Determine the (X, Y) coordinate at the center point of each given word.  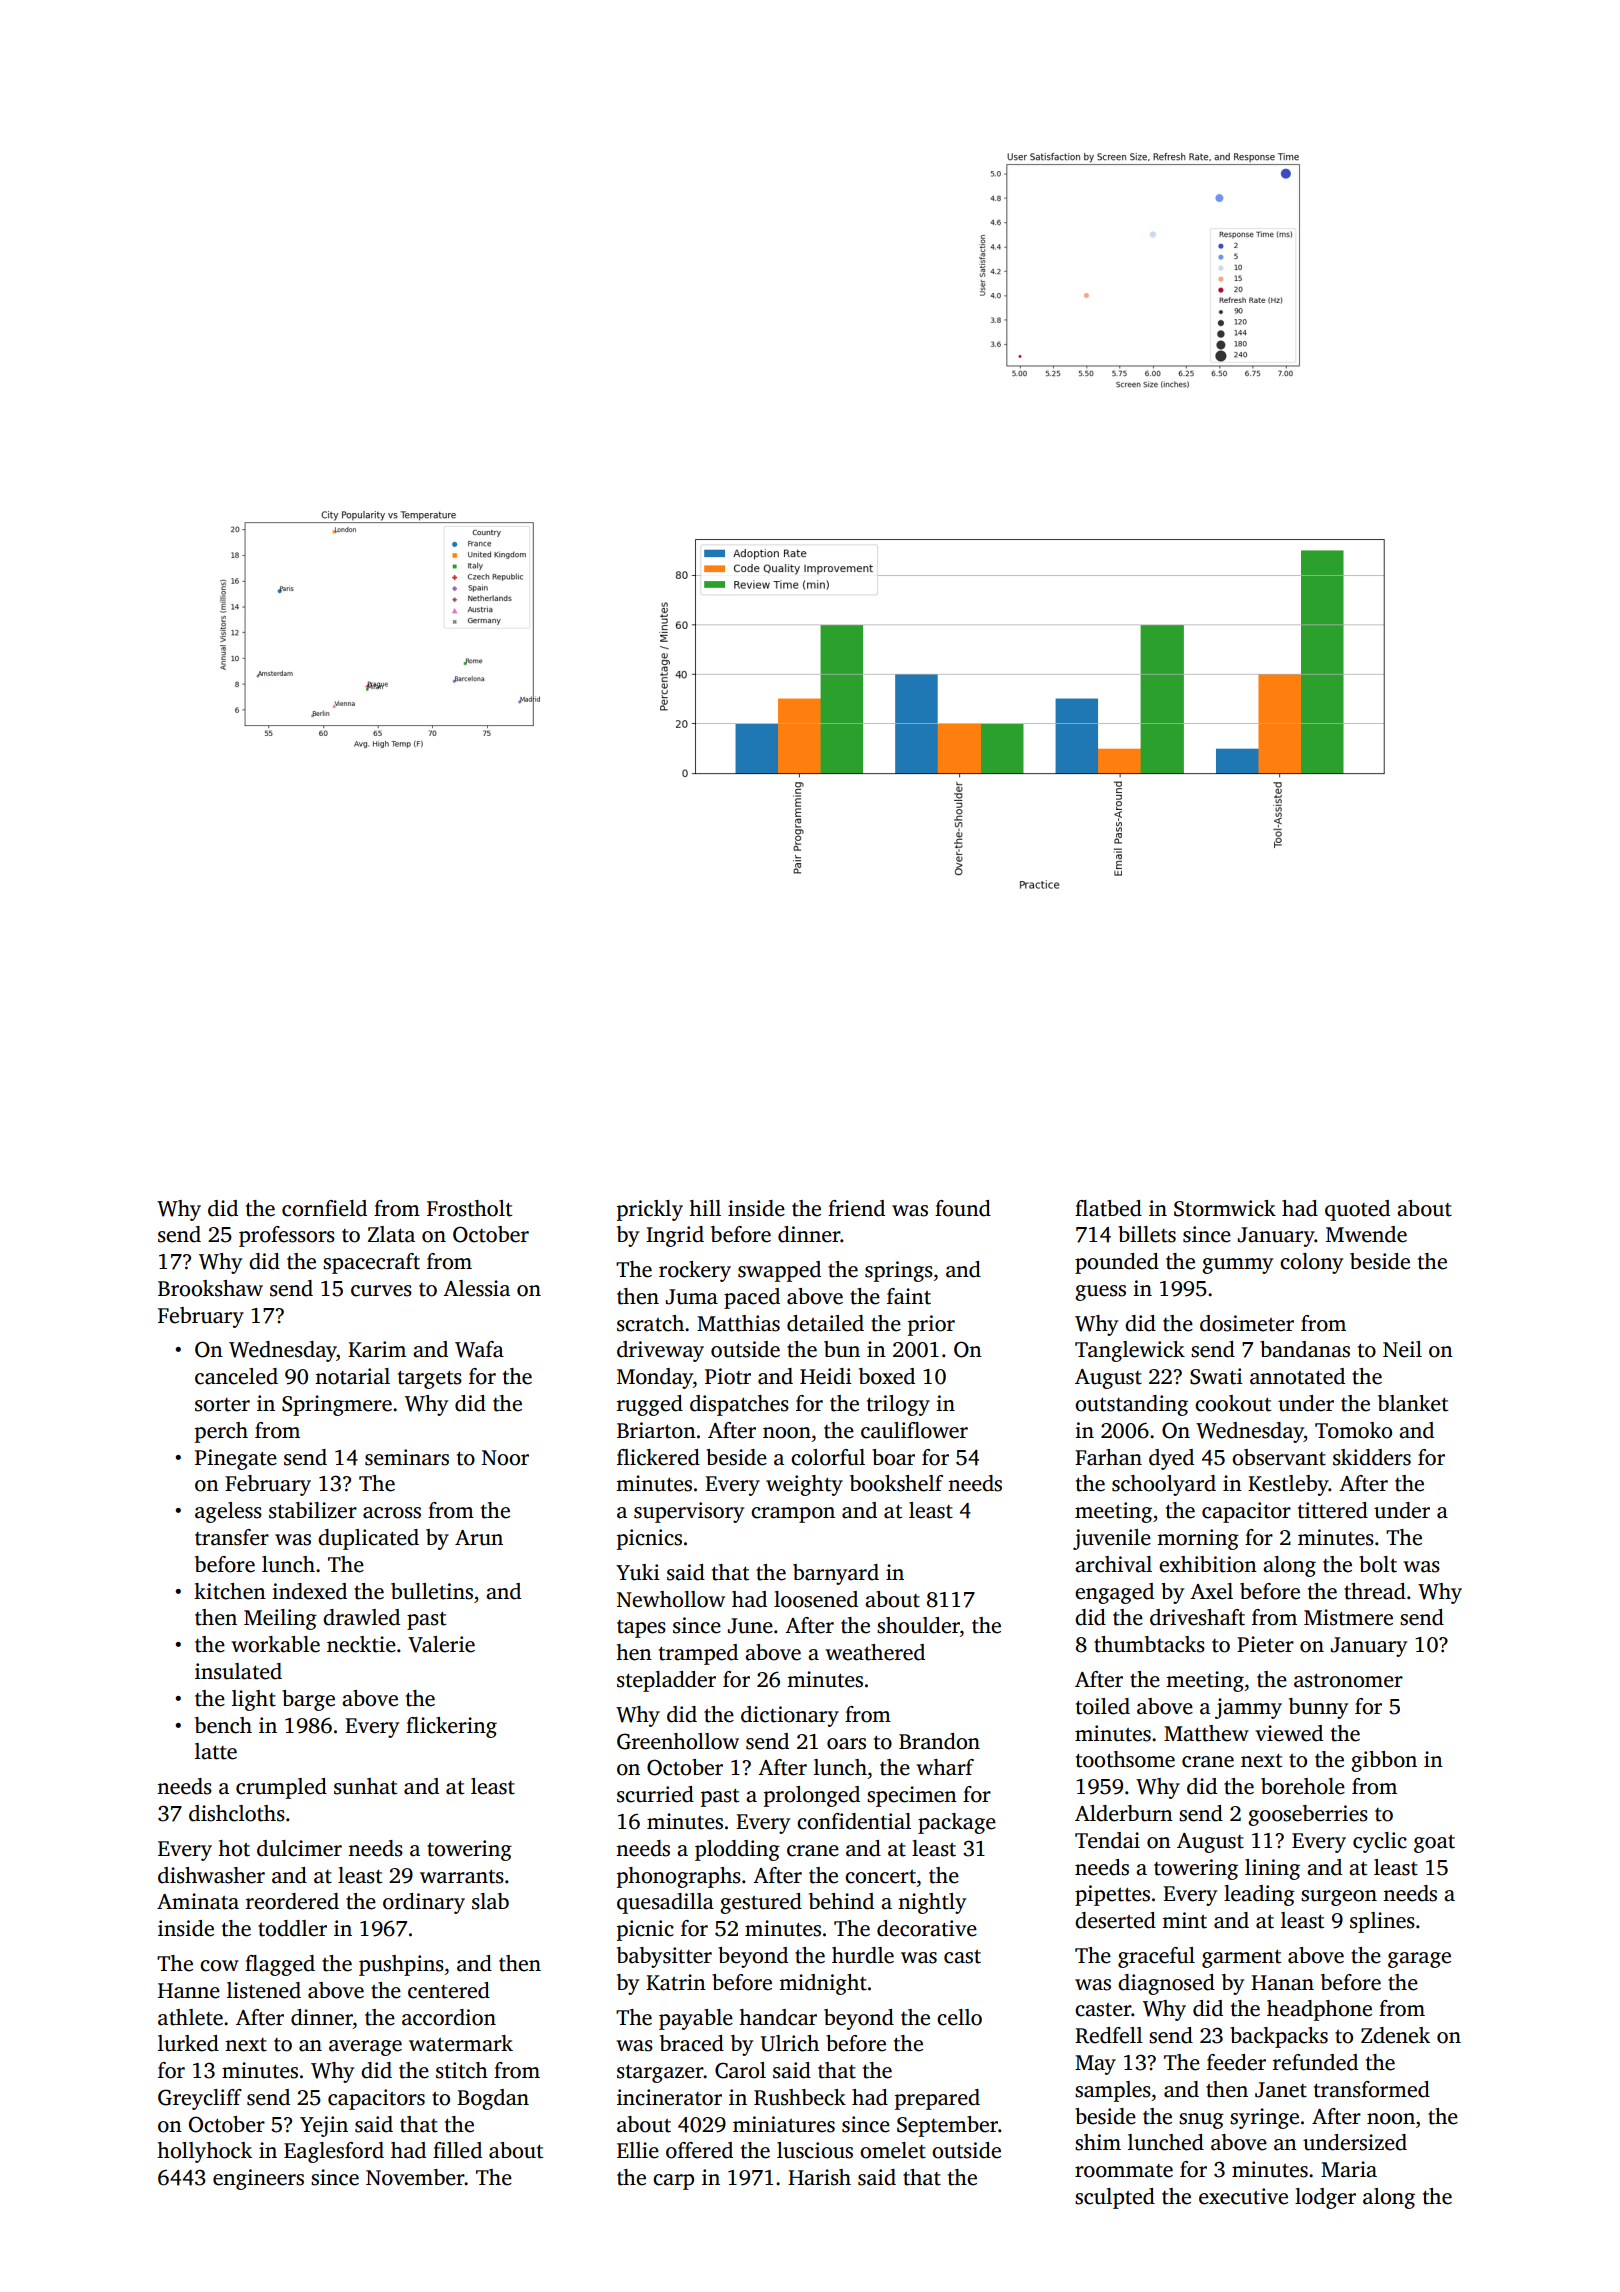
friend (856, 1208)
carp (673, 2182)
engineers (258, 2179)
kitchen (230, 1591)
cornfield (324, 1208)
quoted (1357, 1210)
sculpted (1115, 2198)
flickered (658, 1457)
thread (1375, 1591)
